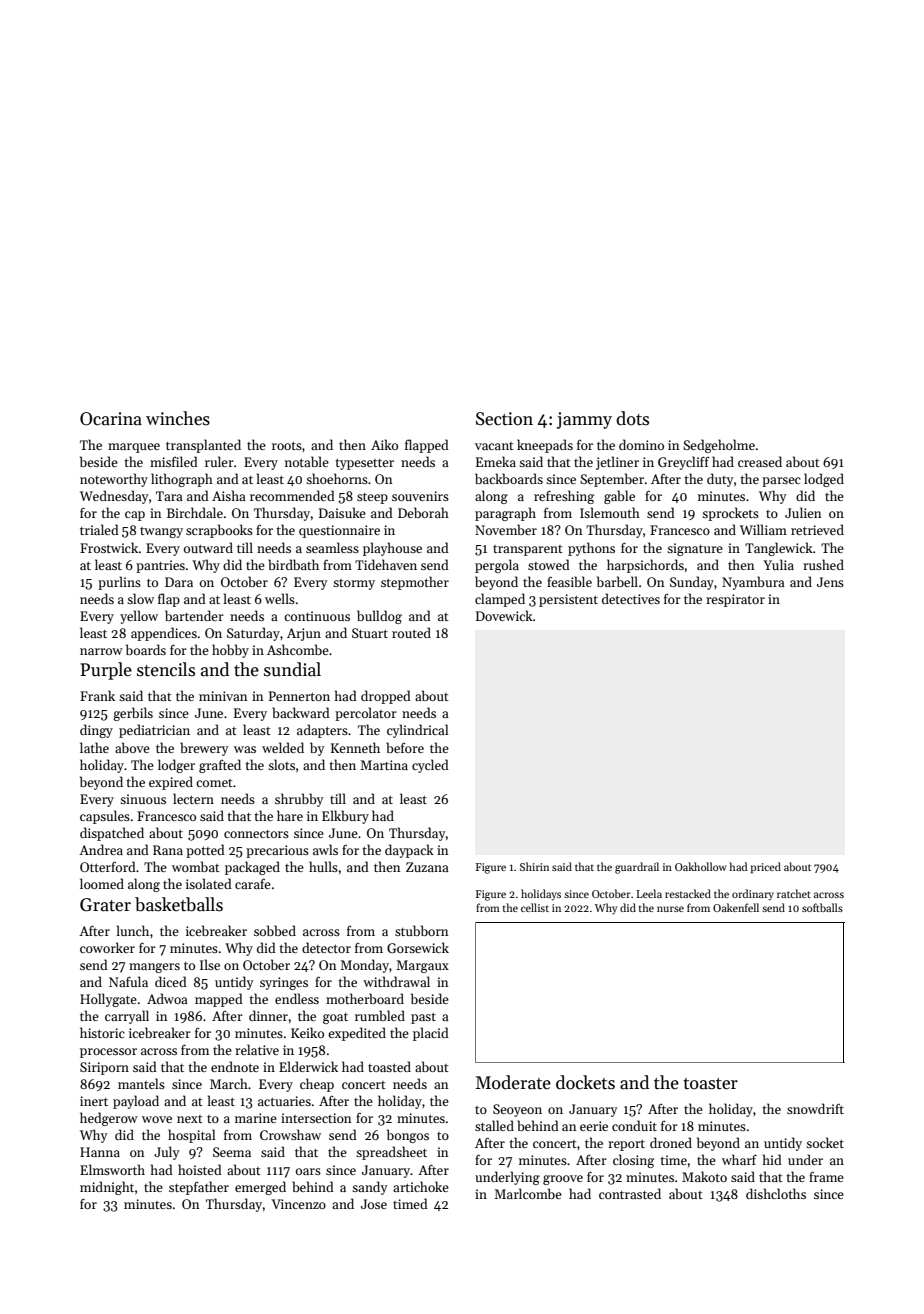 The height and width of the document is (1314, 924). I want to click on gerbils, so click(133, 714).
